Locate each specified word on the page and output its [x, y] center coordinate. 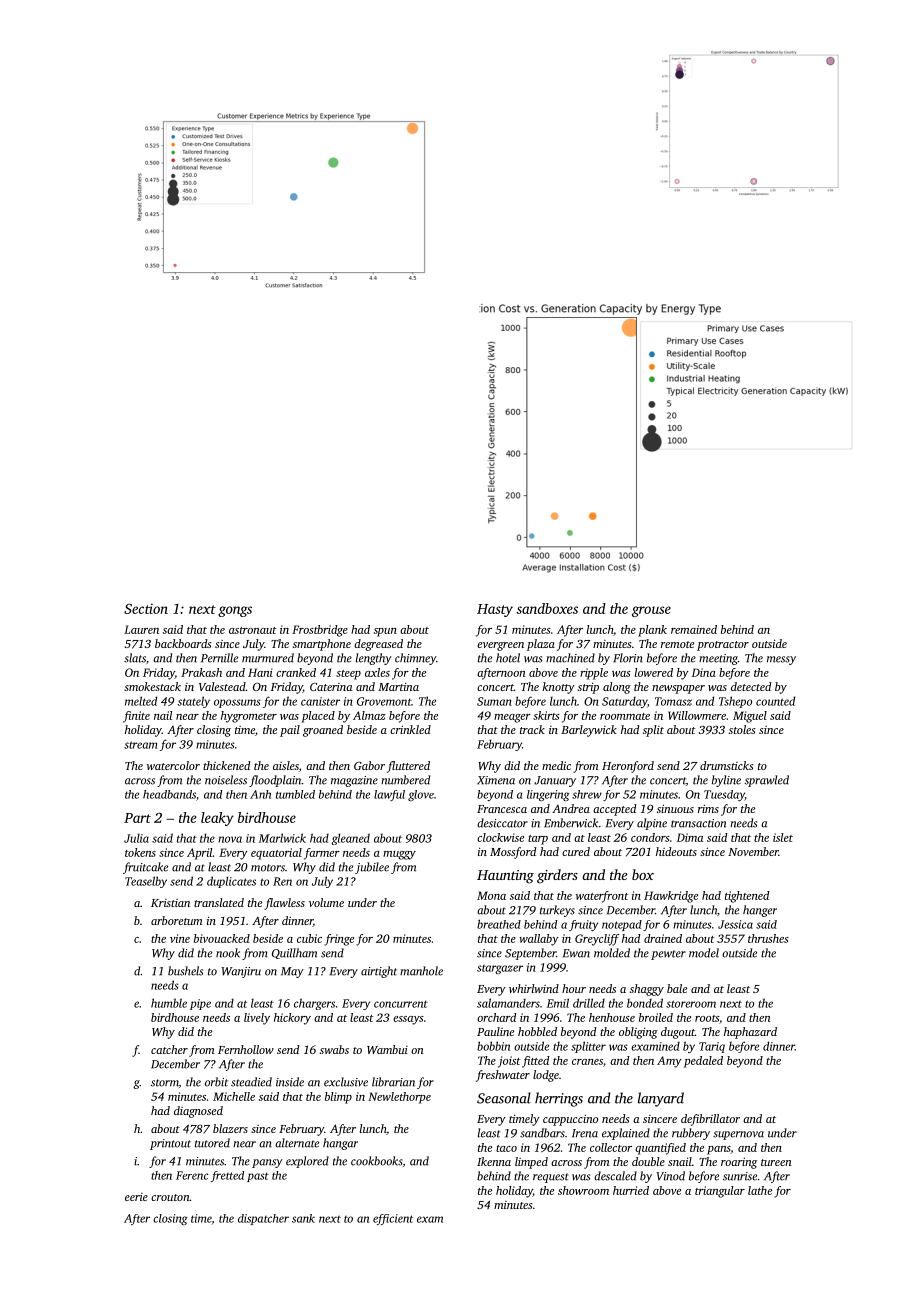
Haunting [505, 877]
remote [677, 644]
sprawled [767, 781]
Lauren [141, 629]
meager [512, 718]
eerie [136, 1197]
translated [219, 902]
